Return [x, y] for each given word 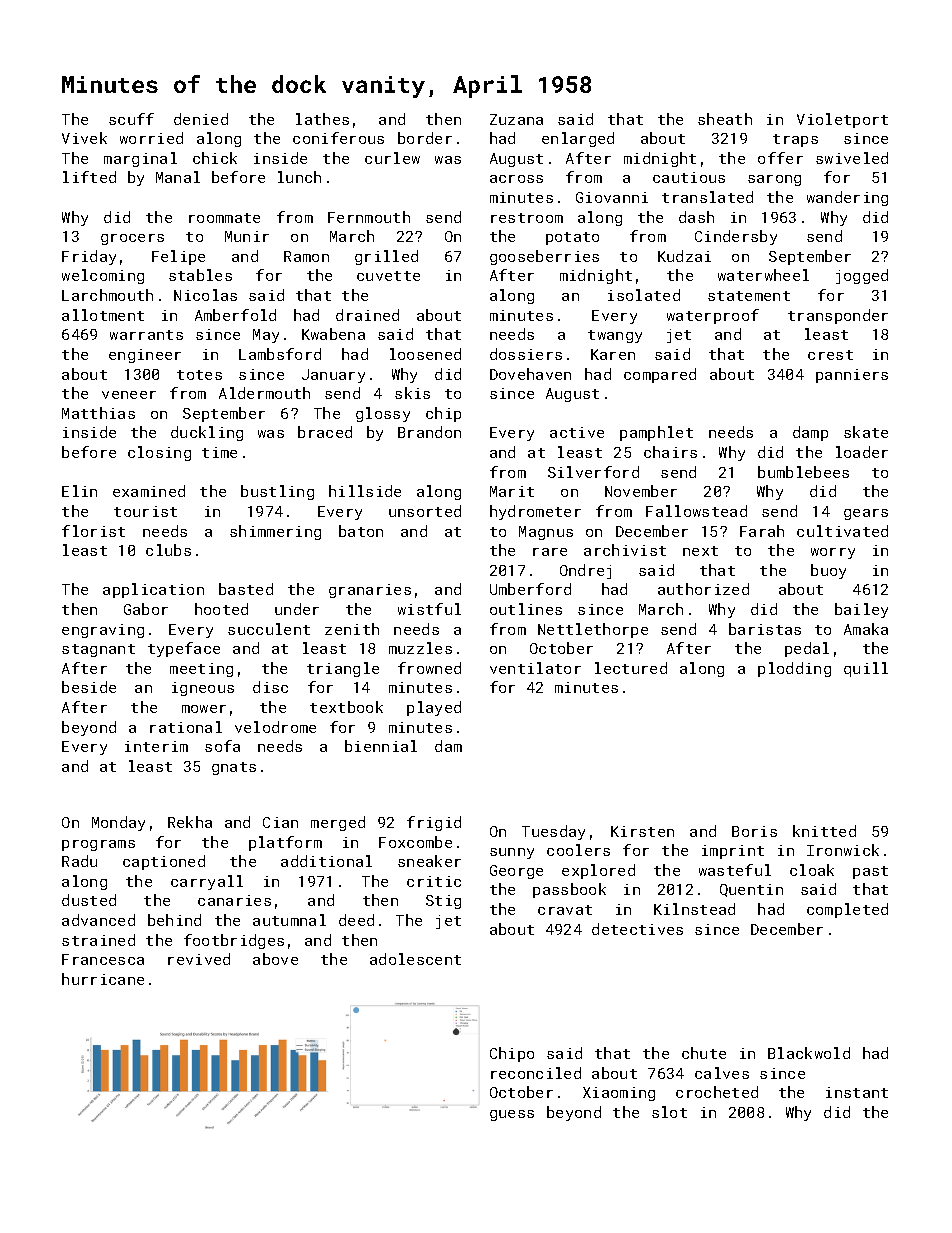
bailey [861, 610]
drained [367, 315]
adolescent [415, 959]
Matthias [98, 413]
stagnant [98, 650]
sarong [774, 180]
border [425, 138]
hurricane [103, 979]
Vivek [84, 138]
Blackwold [809, 1053]
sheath [725, 119]
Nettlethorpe [593, 630]
